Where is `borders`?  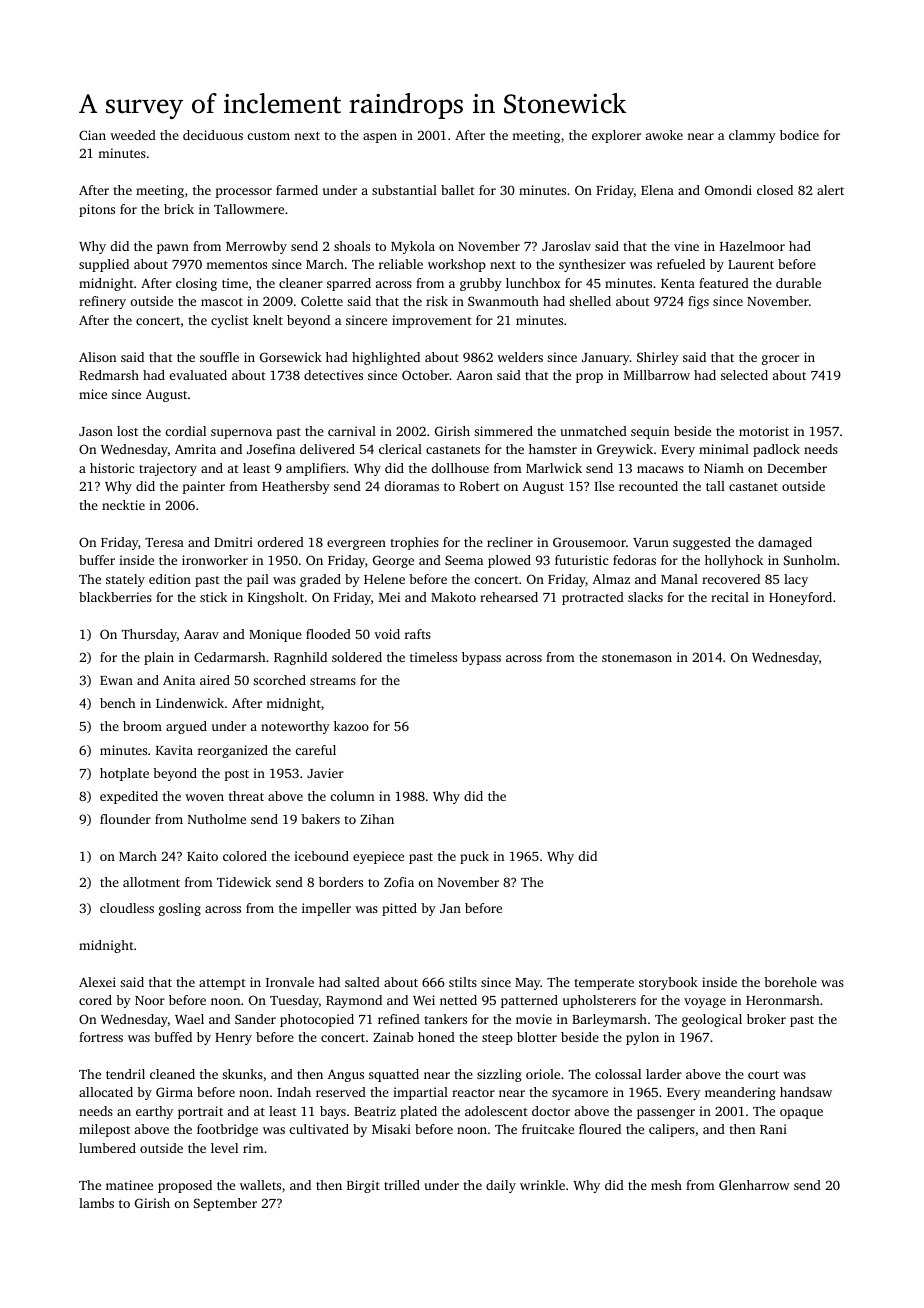 borders is located at coordinates (341, 882).
